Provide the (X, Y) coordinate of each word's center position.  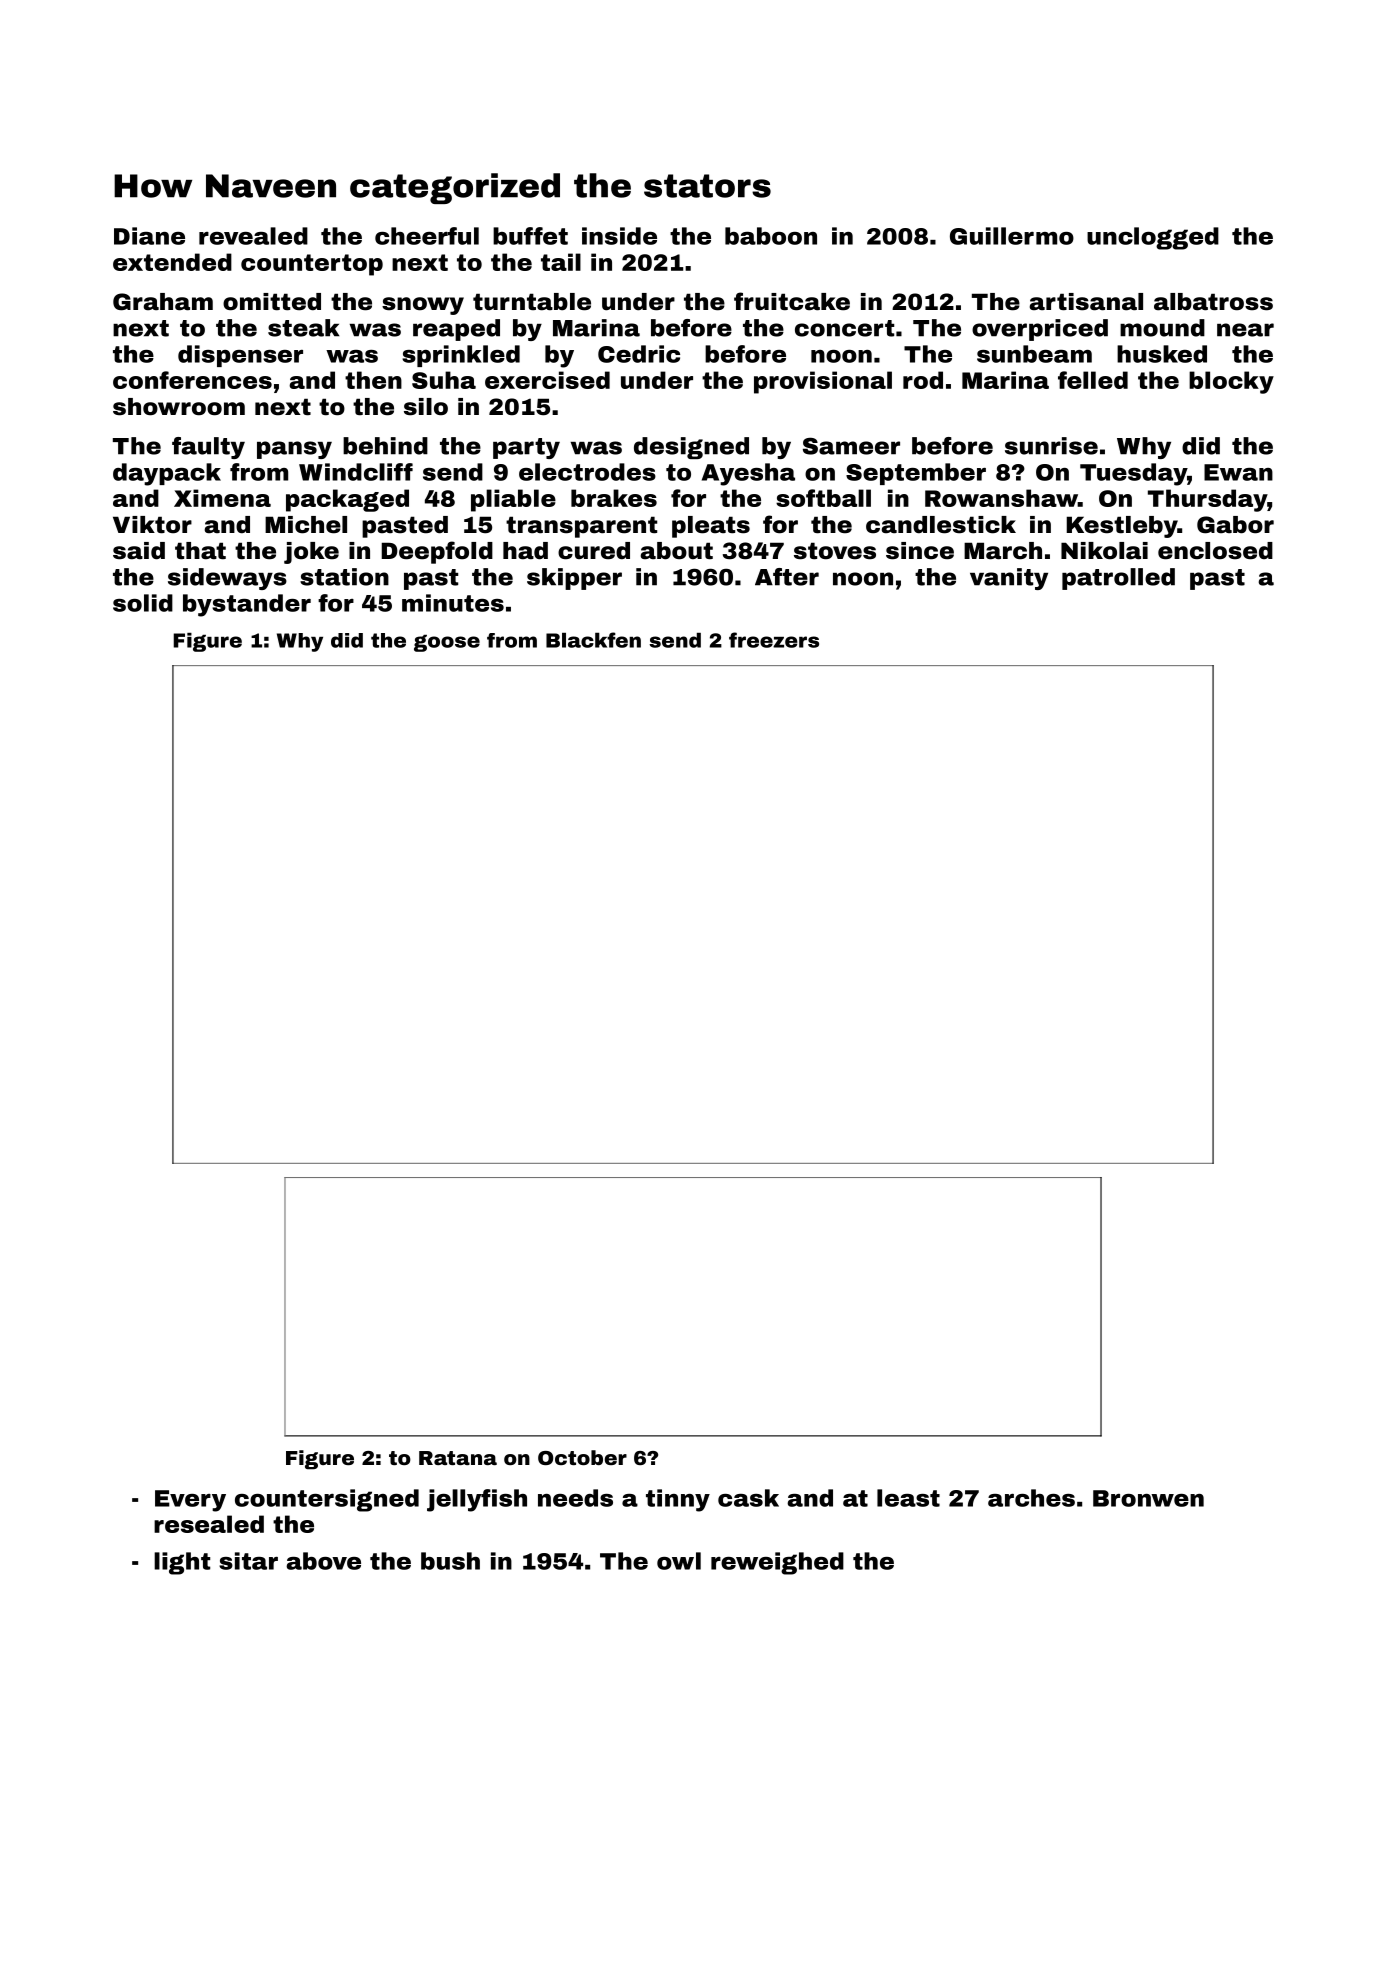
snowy (423, 306)
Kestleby (1122, 527)
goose (447, 643)
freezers (774, 640)
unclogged (1153, 238)
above (323, 1561)
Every (190, 1501)
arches (1031, 1498)
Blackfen (593, 640)
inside (619, 236)
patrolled (1118, 579)
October (582, 1457)
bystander (247, 605)
